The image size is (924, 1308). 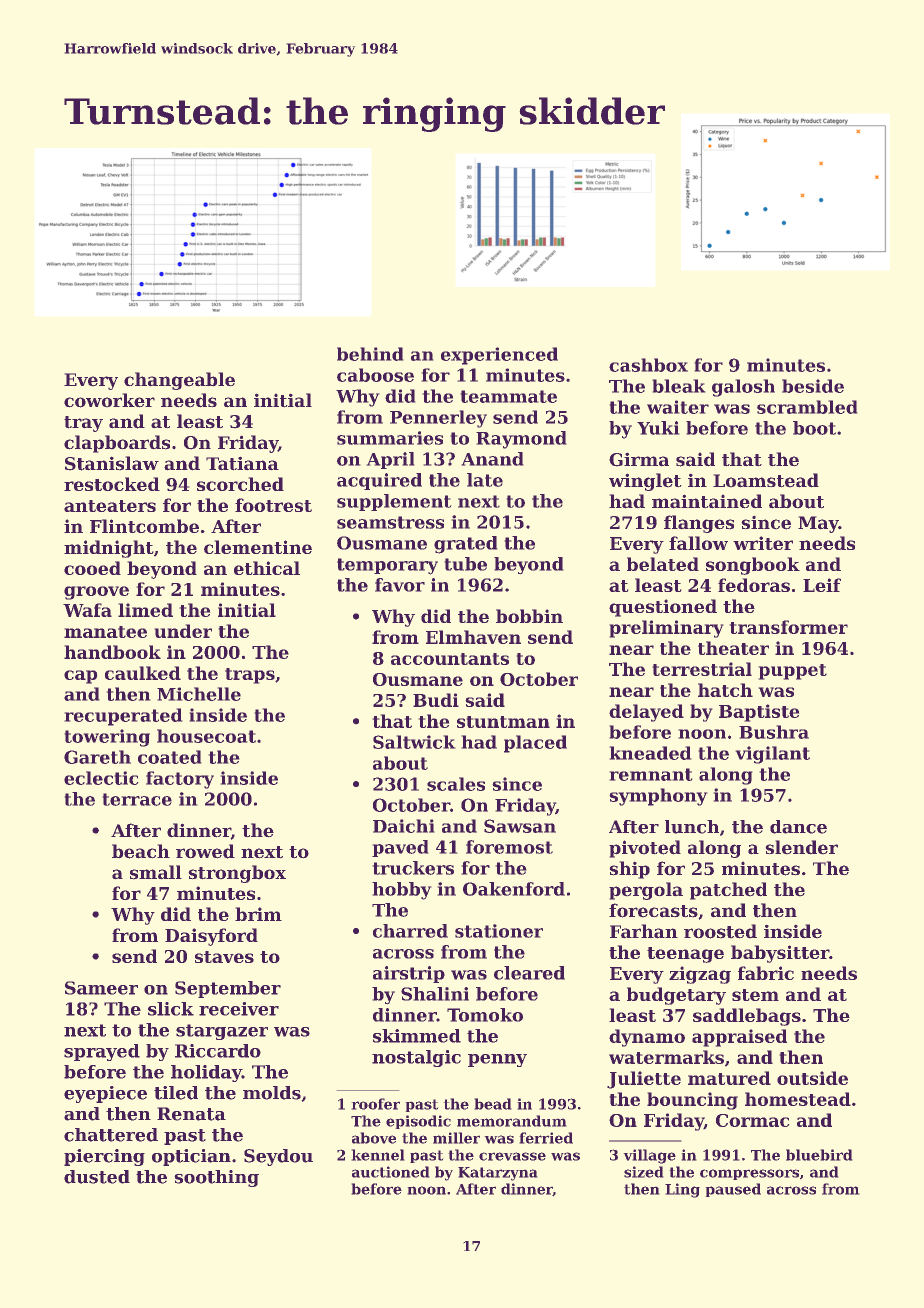 I want to click on saddlebags, so click(x=747, y=1017).
